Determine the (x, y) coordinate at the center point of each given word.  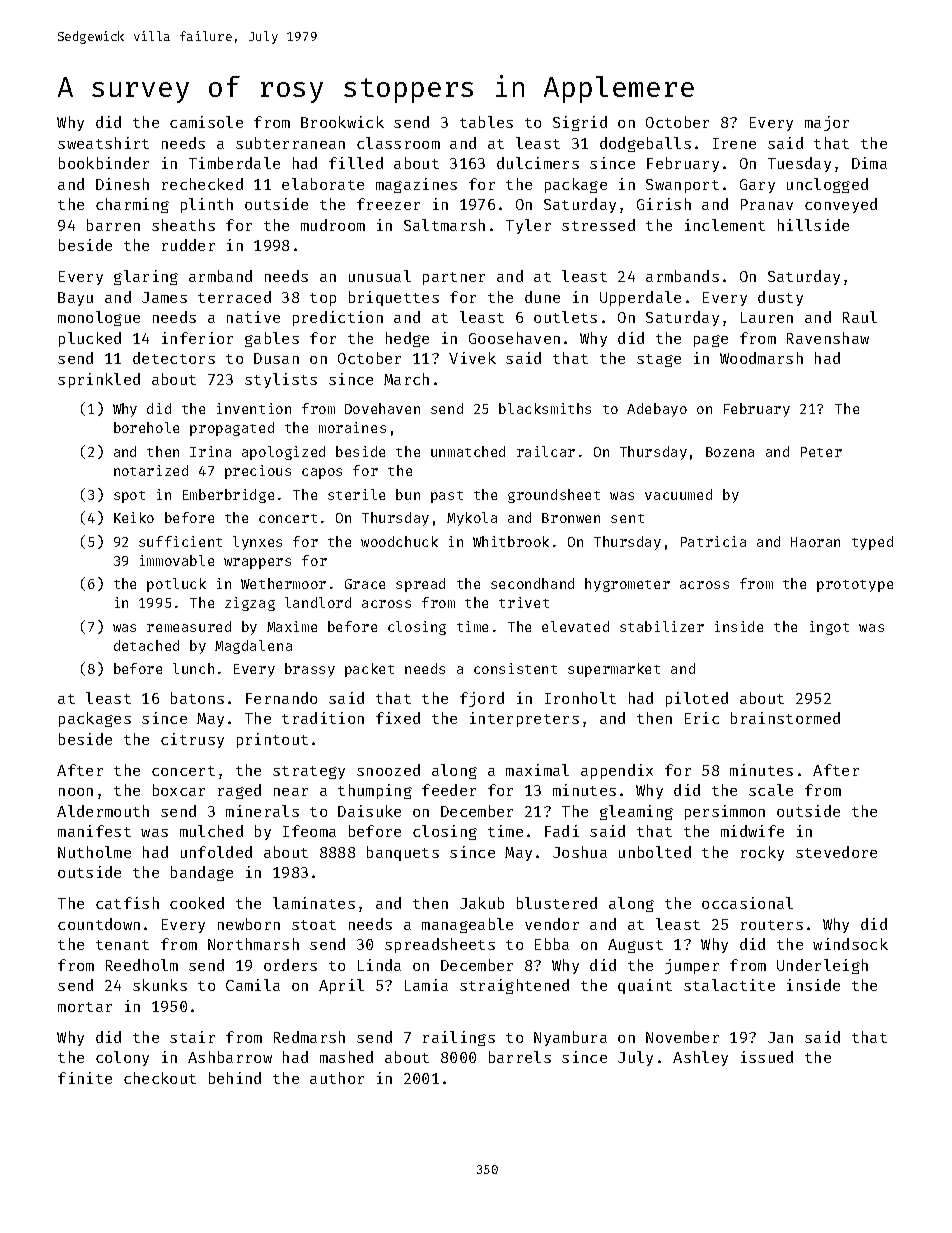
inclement (725, 225)
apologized (283, 453)
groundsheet (554, 496)
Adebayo (657, 410)
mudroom (333, 225)
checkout (160, 1078)
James (164, 297)
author (337, 1078)
